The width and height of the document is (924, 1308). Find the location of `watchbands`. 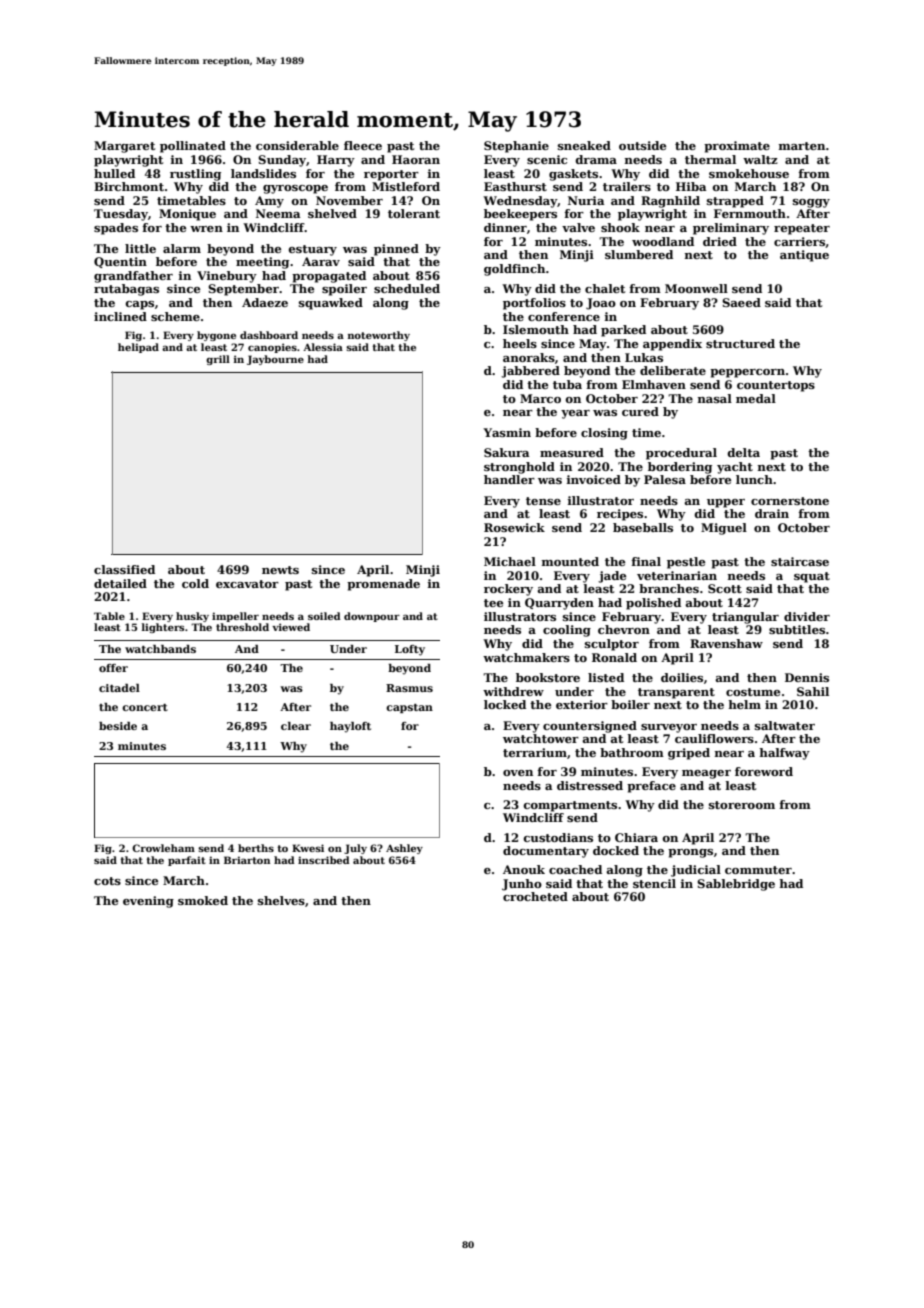

watchbands is located at coordinates (160, 649).
